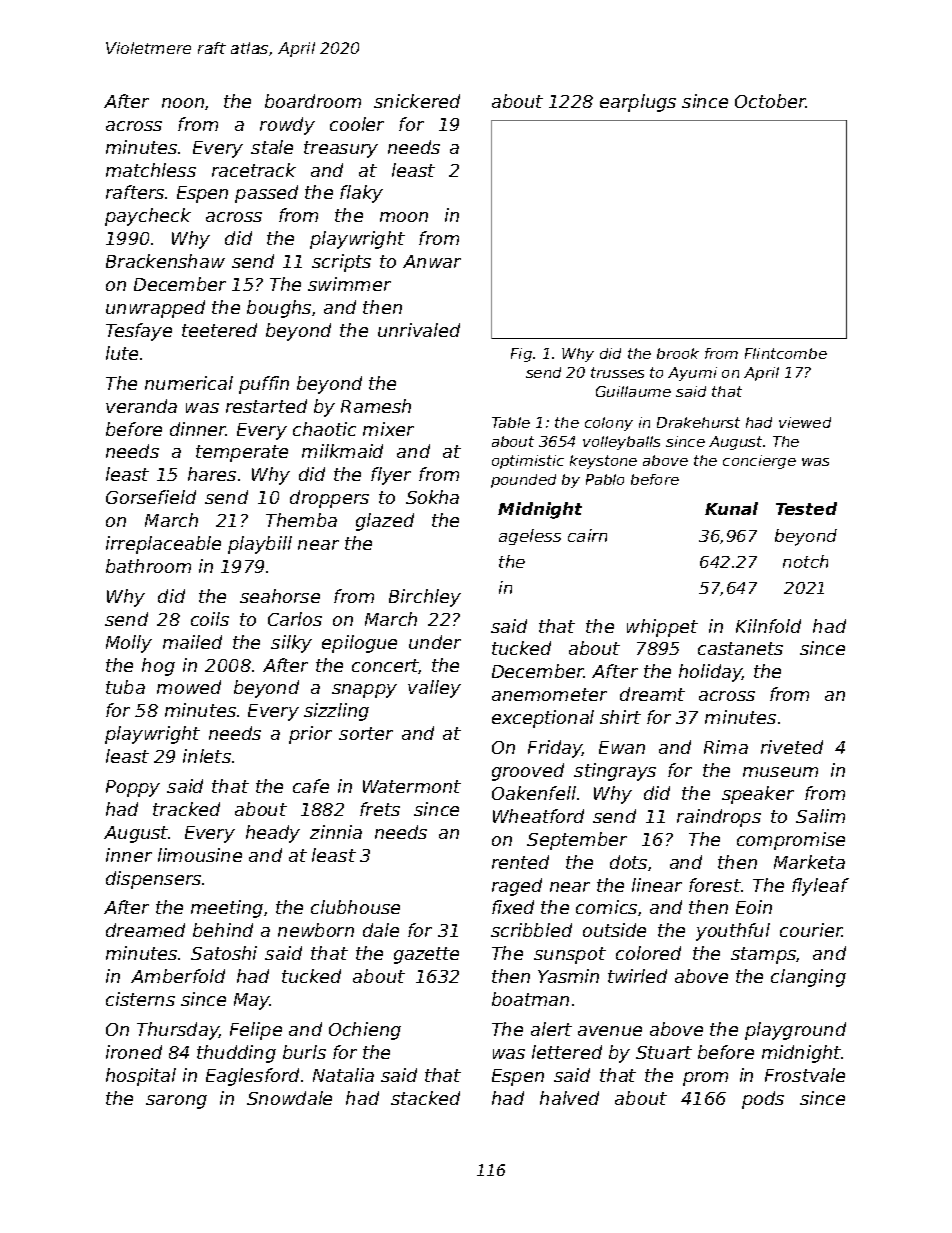 The height and width of the screenshot is (1233, 952). What do you see at coordinates (357, 124) in the screenshot?
I see `cooler` at bounding box center [357, 124].
